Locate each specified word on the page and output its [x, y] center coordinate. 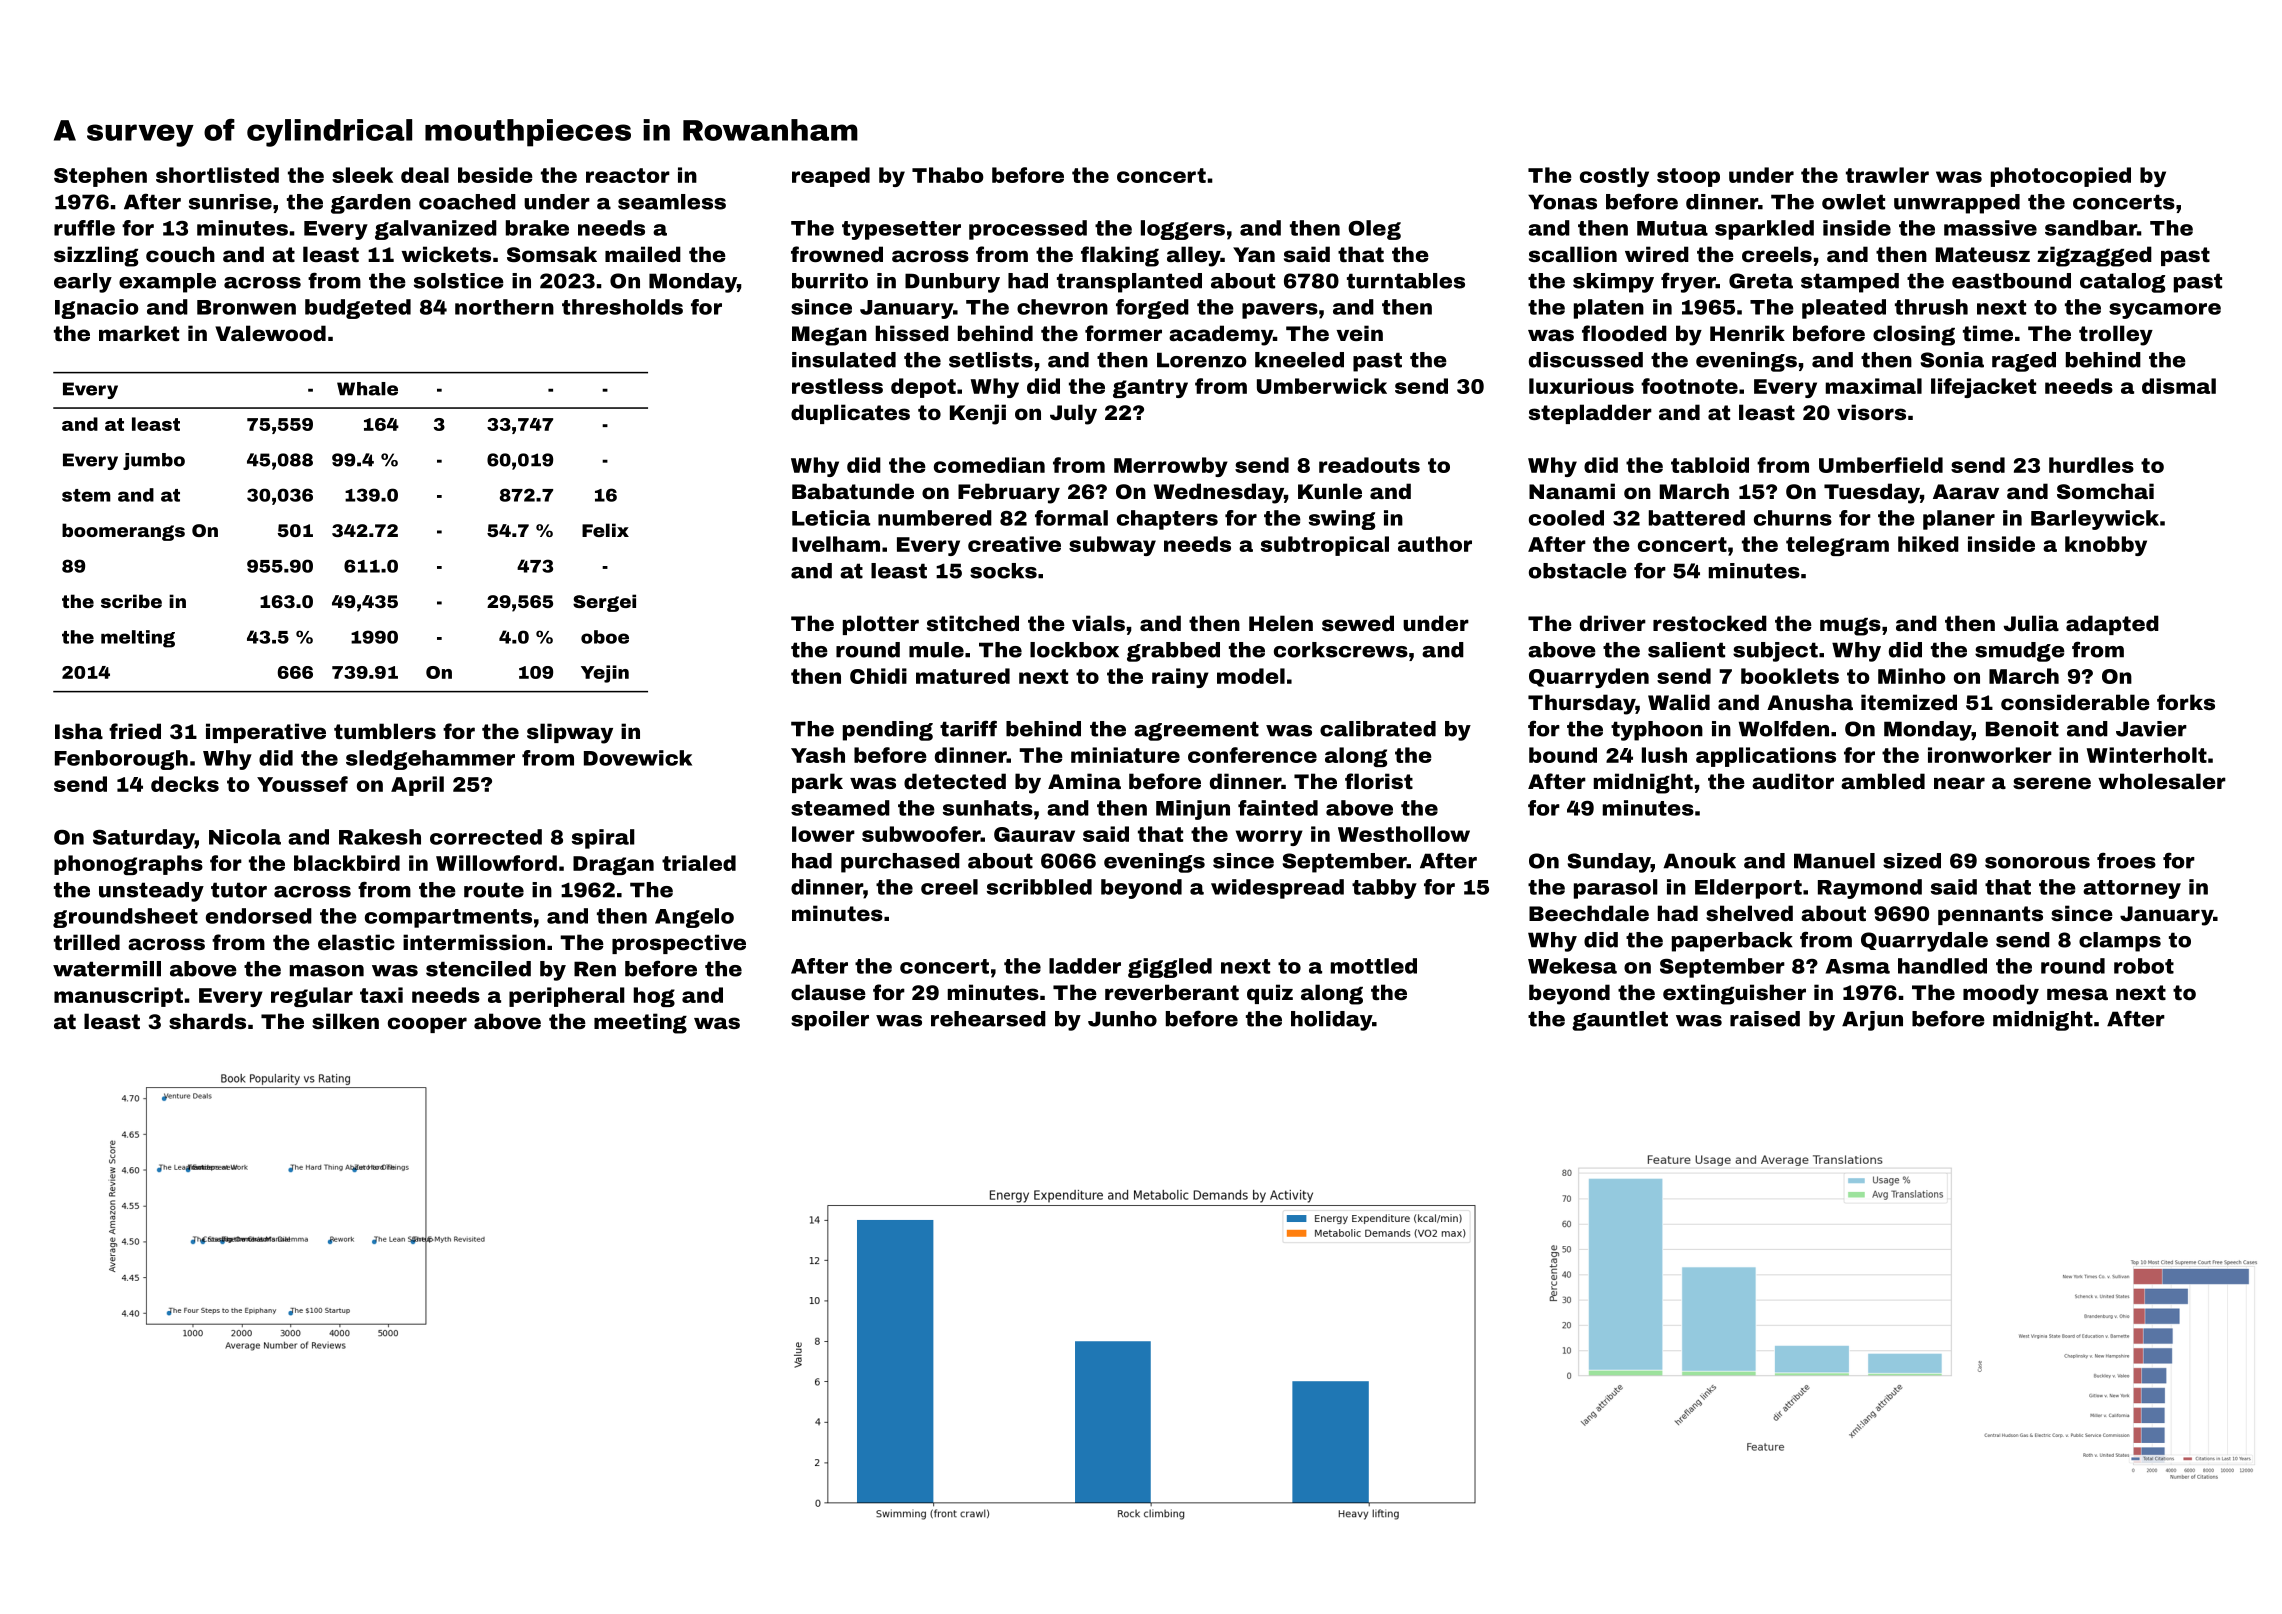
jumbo [154, 461]
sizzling [96, 256]
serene [2052, 783]
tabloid [1710, 465]
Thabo [948, 175]
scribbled [1039, 887]
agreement [1196, 731]
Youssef [302, 784]
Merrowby [1171, 467]
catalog [2122, 283]
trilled [87, 942]
